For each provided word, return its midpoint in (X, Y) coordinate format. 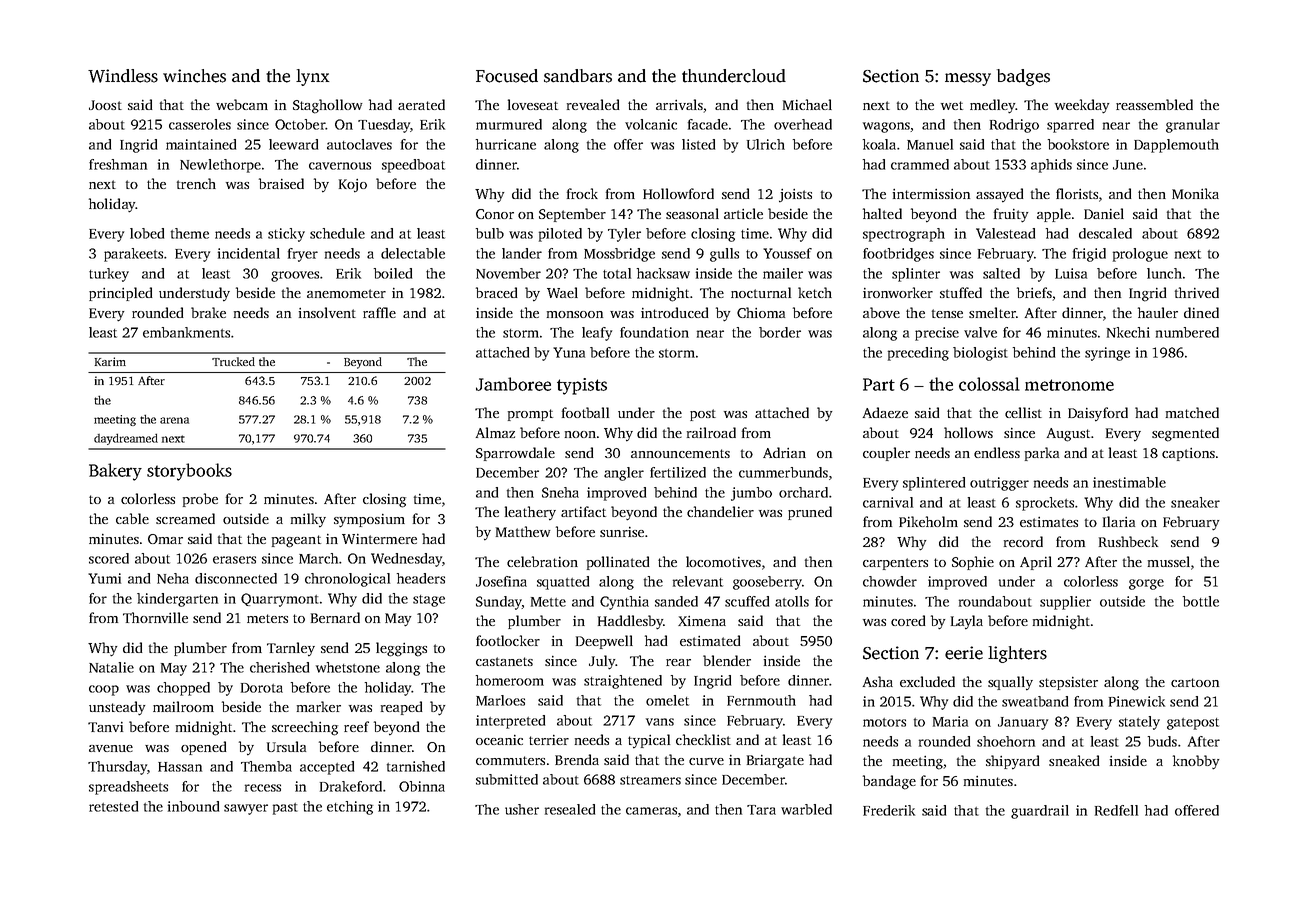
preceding (918, 354)
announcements (680, 453)
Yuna (569, 352)
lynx (312, 77)
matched (1192, 412)
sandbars (578, 76)
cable (132, 518)
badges (1023, 77)
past (285, 809)
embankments (186, 332)
